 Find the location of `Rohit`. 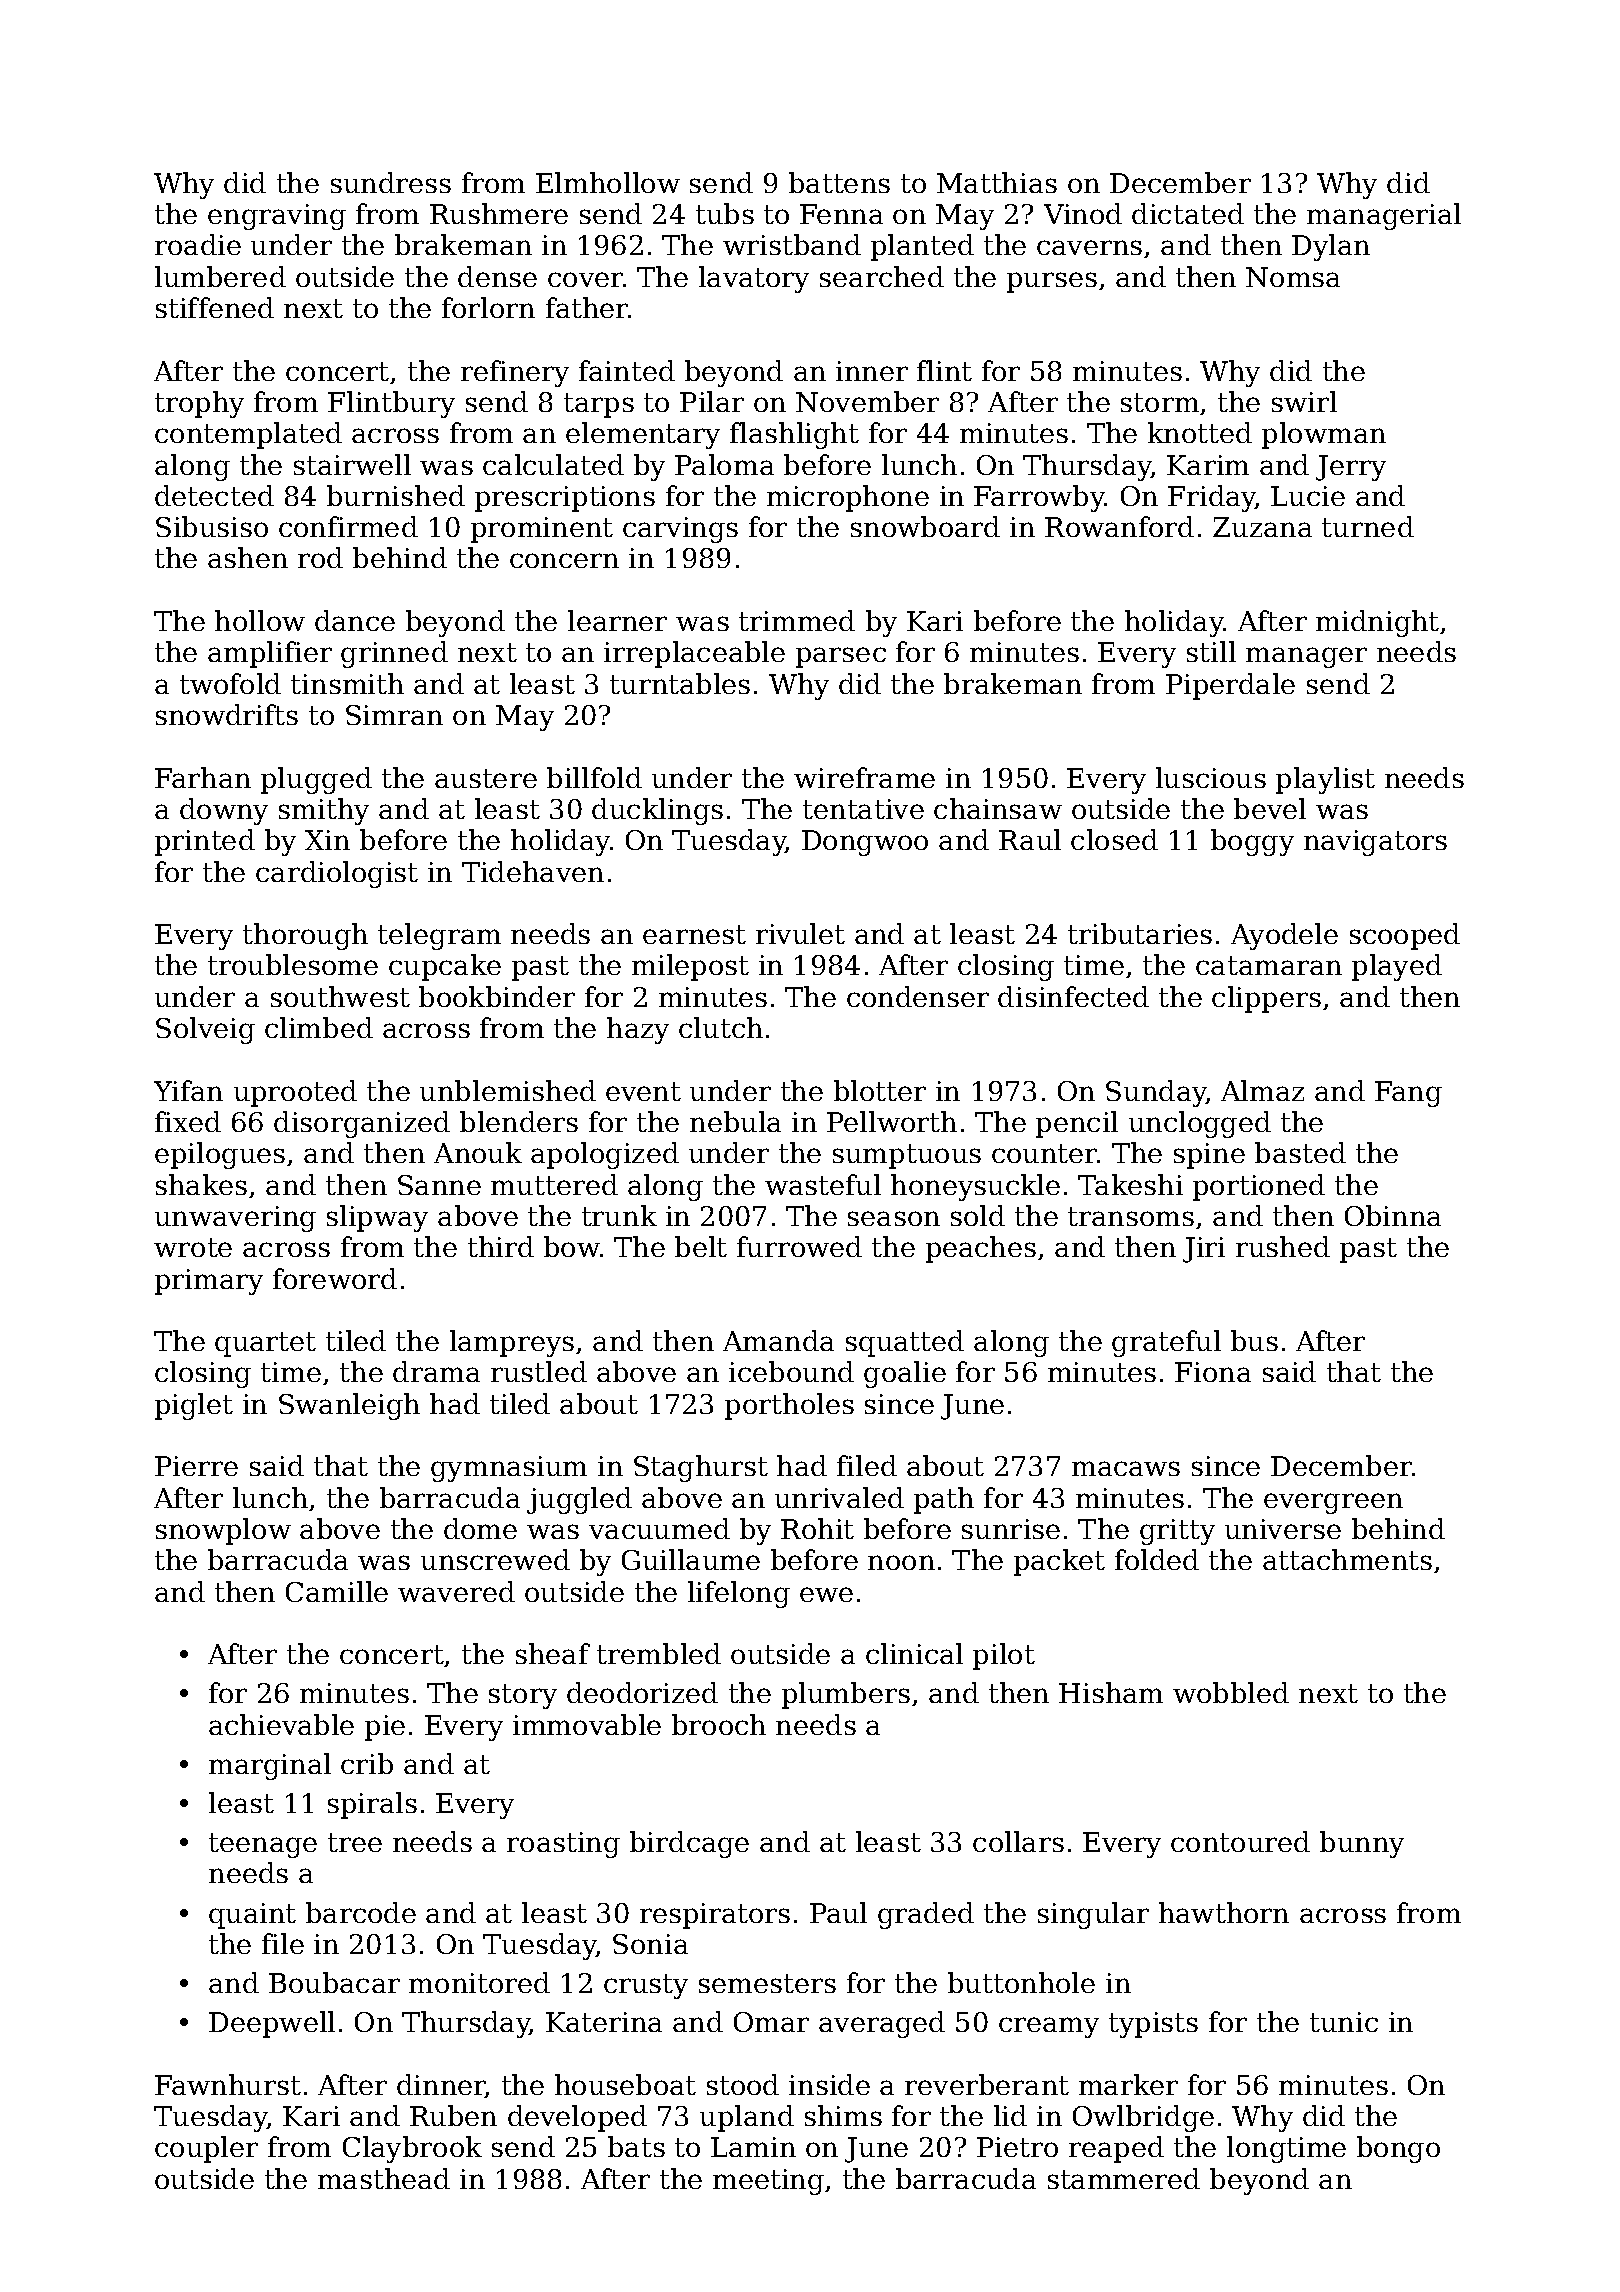

Rohit is located at coordinates (817, 1528).
